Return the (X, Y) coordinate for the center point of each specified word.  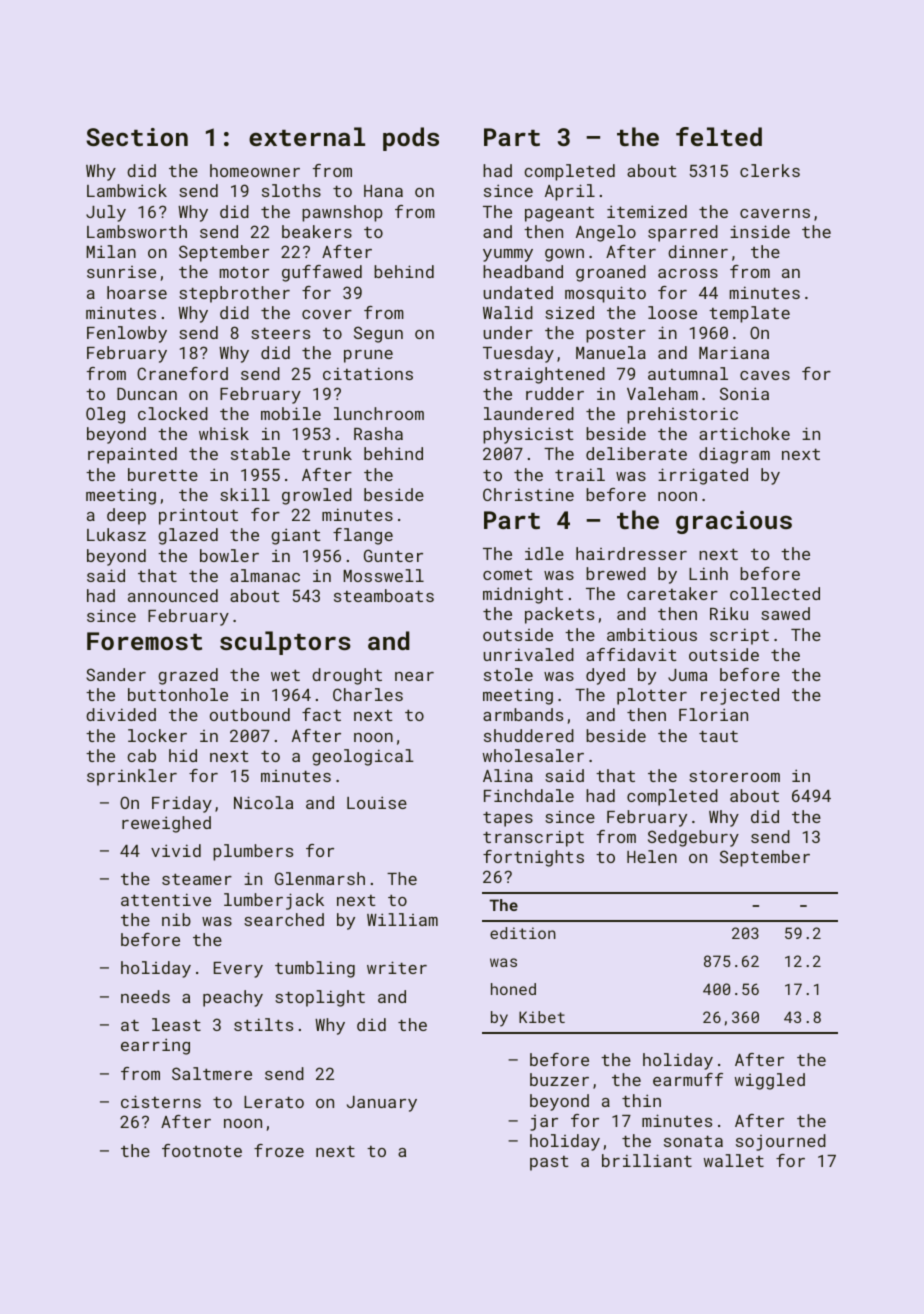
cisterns (161, 1101)
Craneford (182, 373)
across (688, 273)
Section (137, 137)
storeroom (734, 776)
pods (411, 139)
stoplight (320, 998)
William (402, 919)
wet (285, 675)
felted (719, 136)
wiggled (770, 1081)
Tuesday (518, 354)
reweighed (166, 824)
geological (363, 757)
